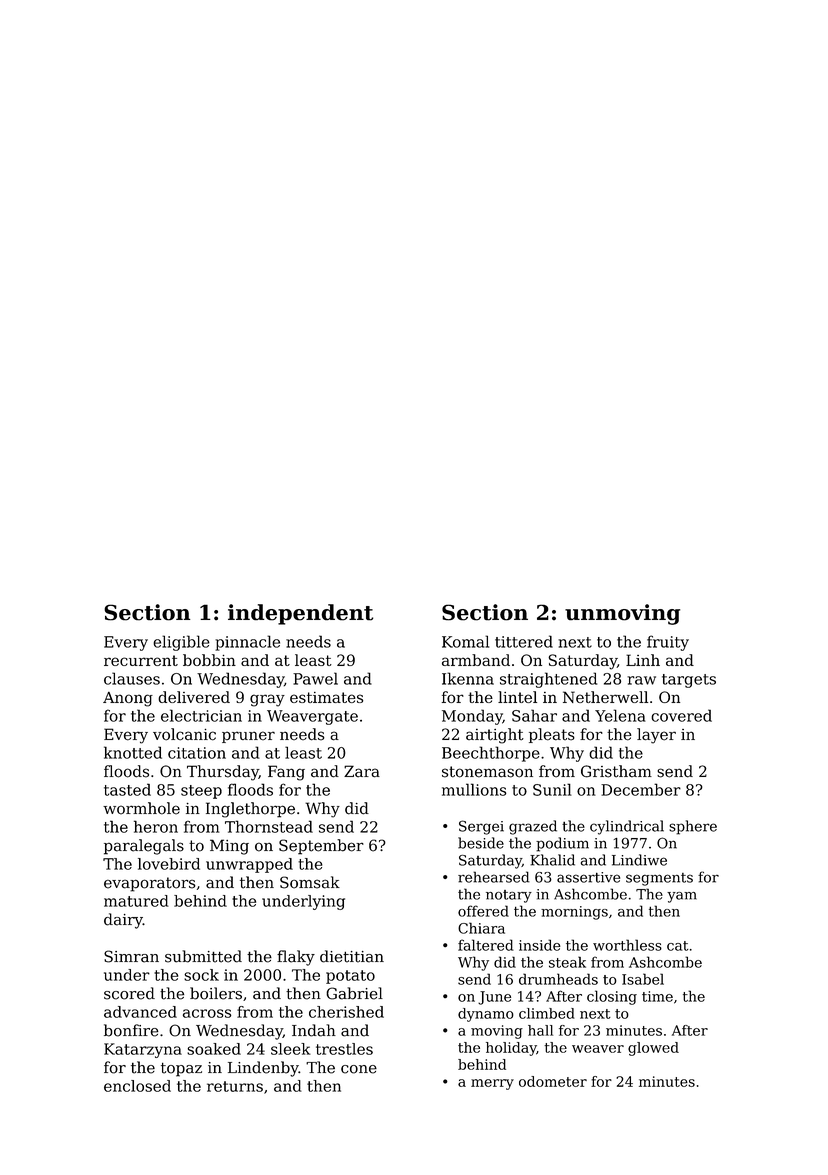 This screenshot has width=828, height=1175. I want to click on Komal, so click(465, 641).
